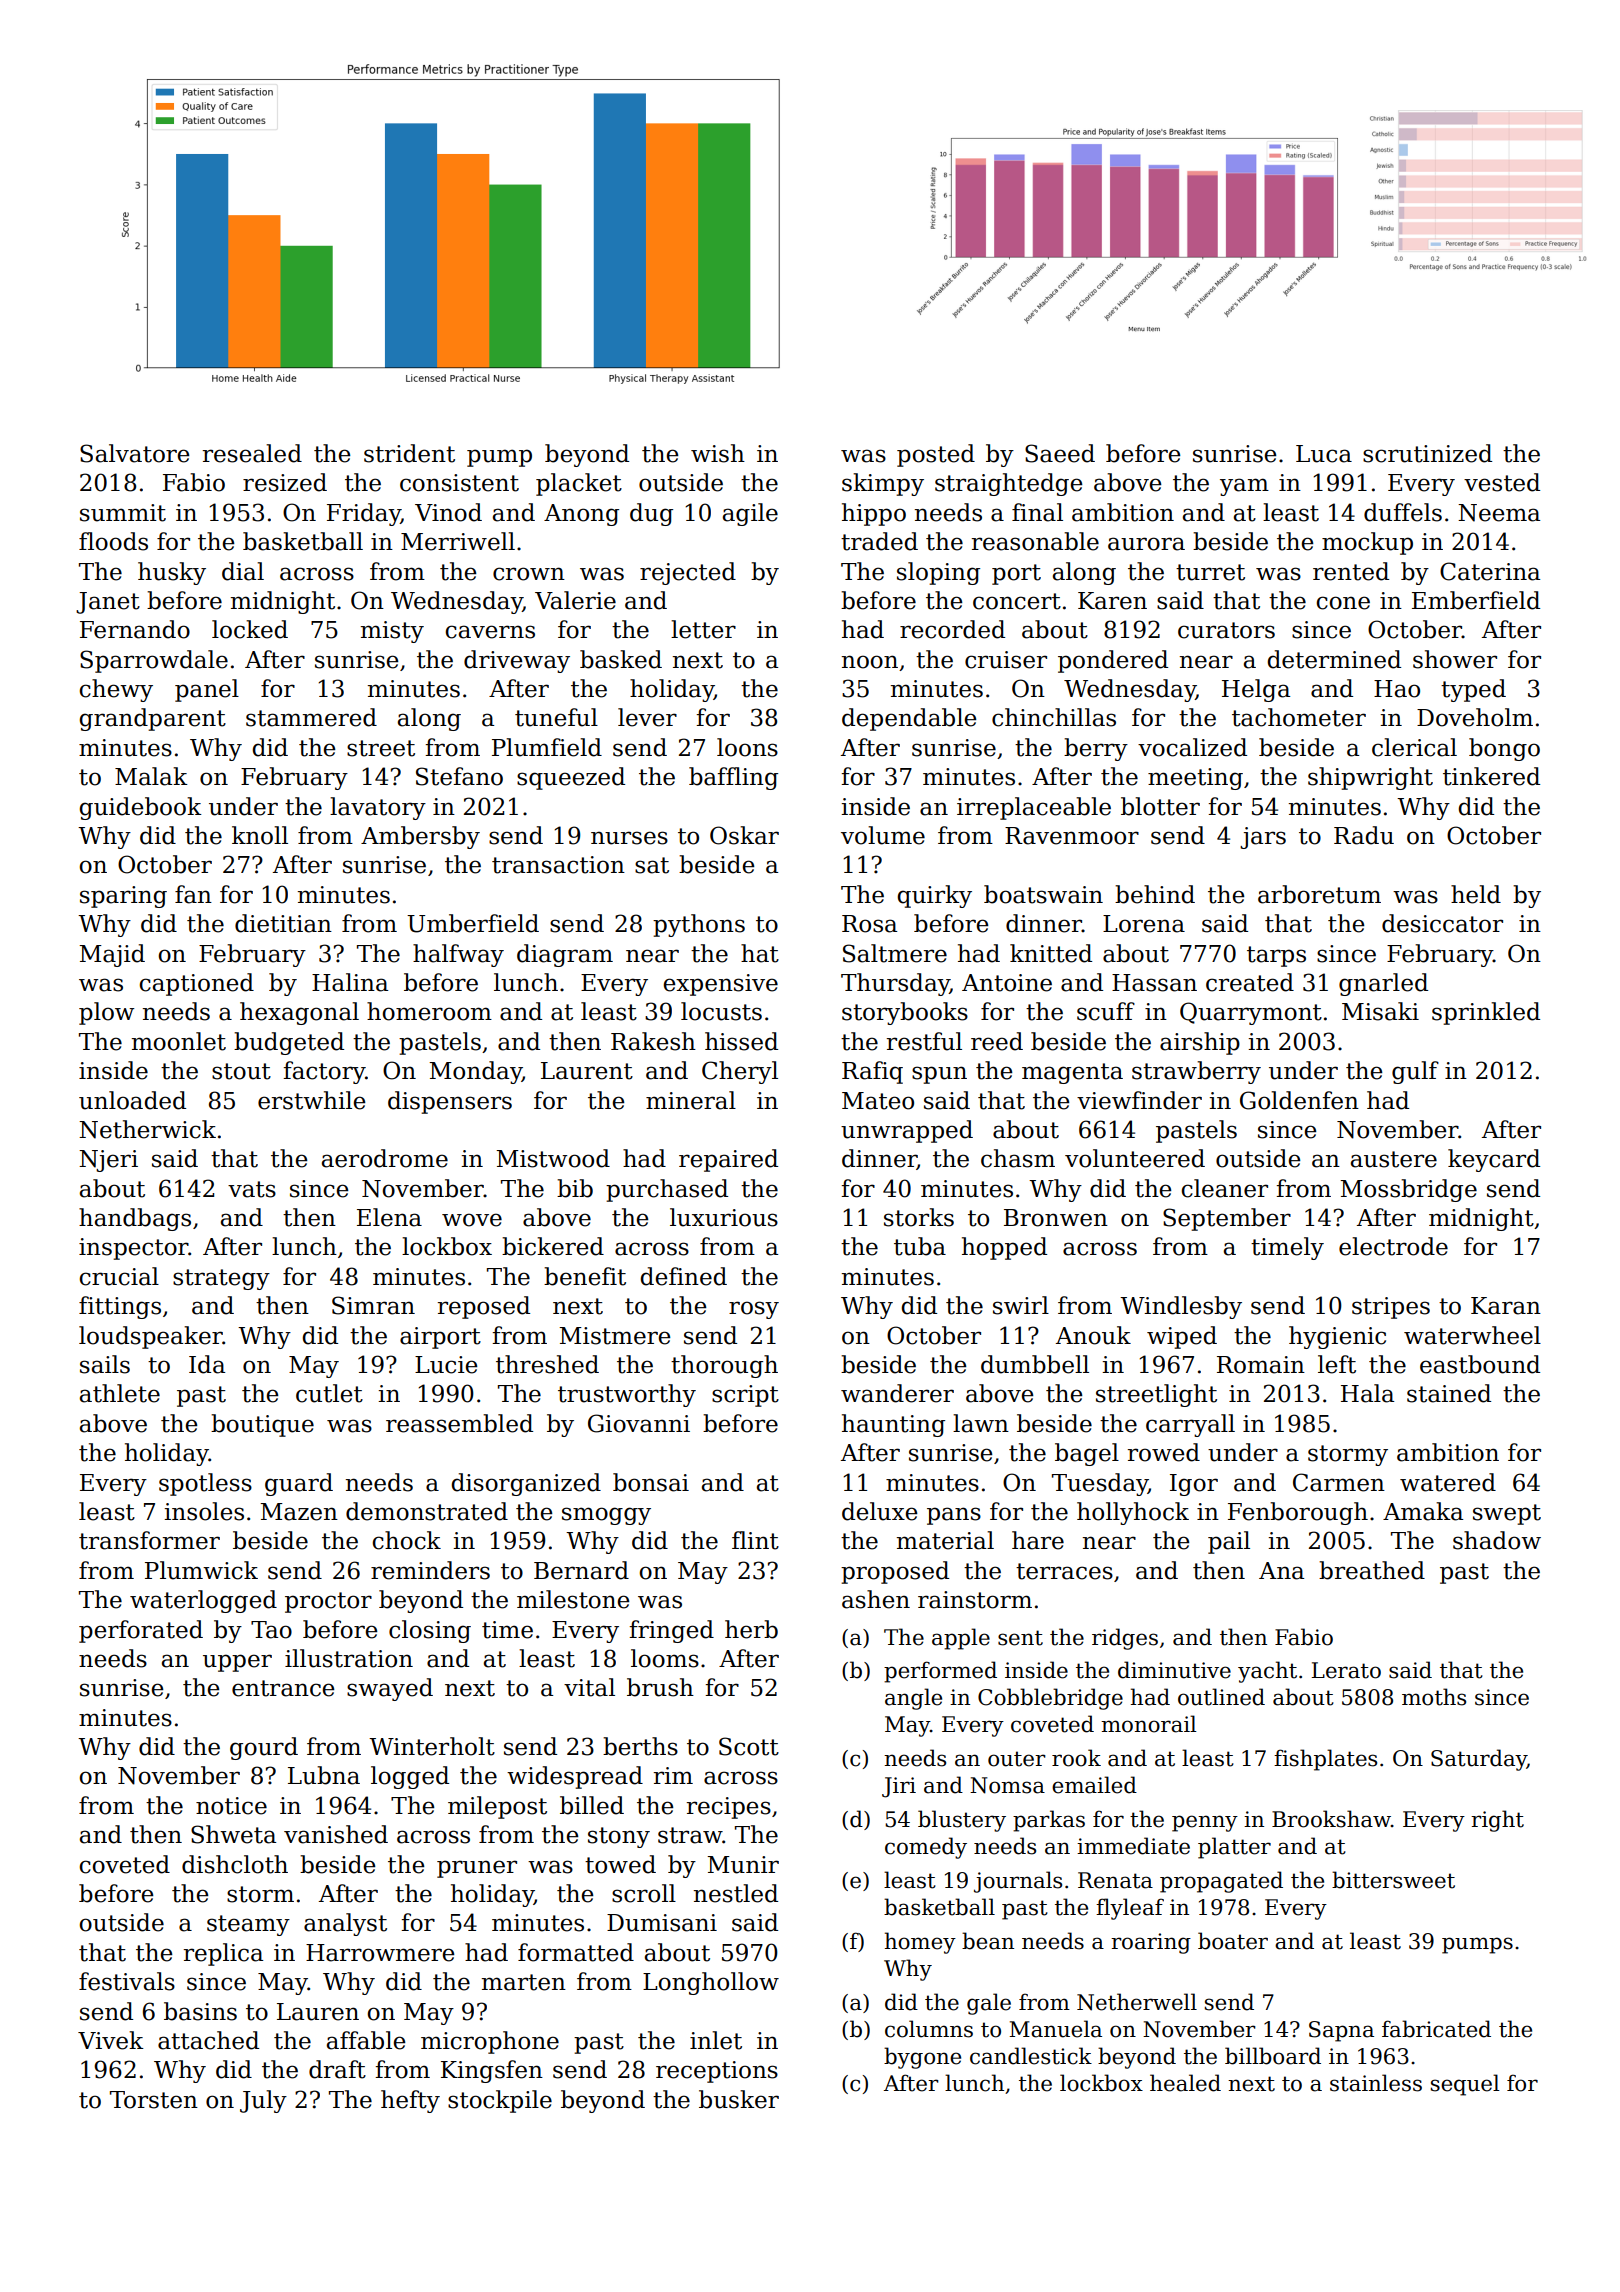 Image resolution: width=1620 pixels, height=2292 pixels. What do you see at coordinates (961, 1639) in the image?
I see `apple` at bounding box center [961, 1639].
